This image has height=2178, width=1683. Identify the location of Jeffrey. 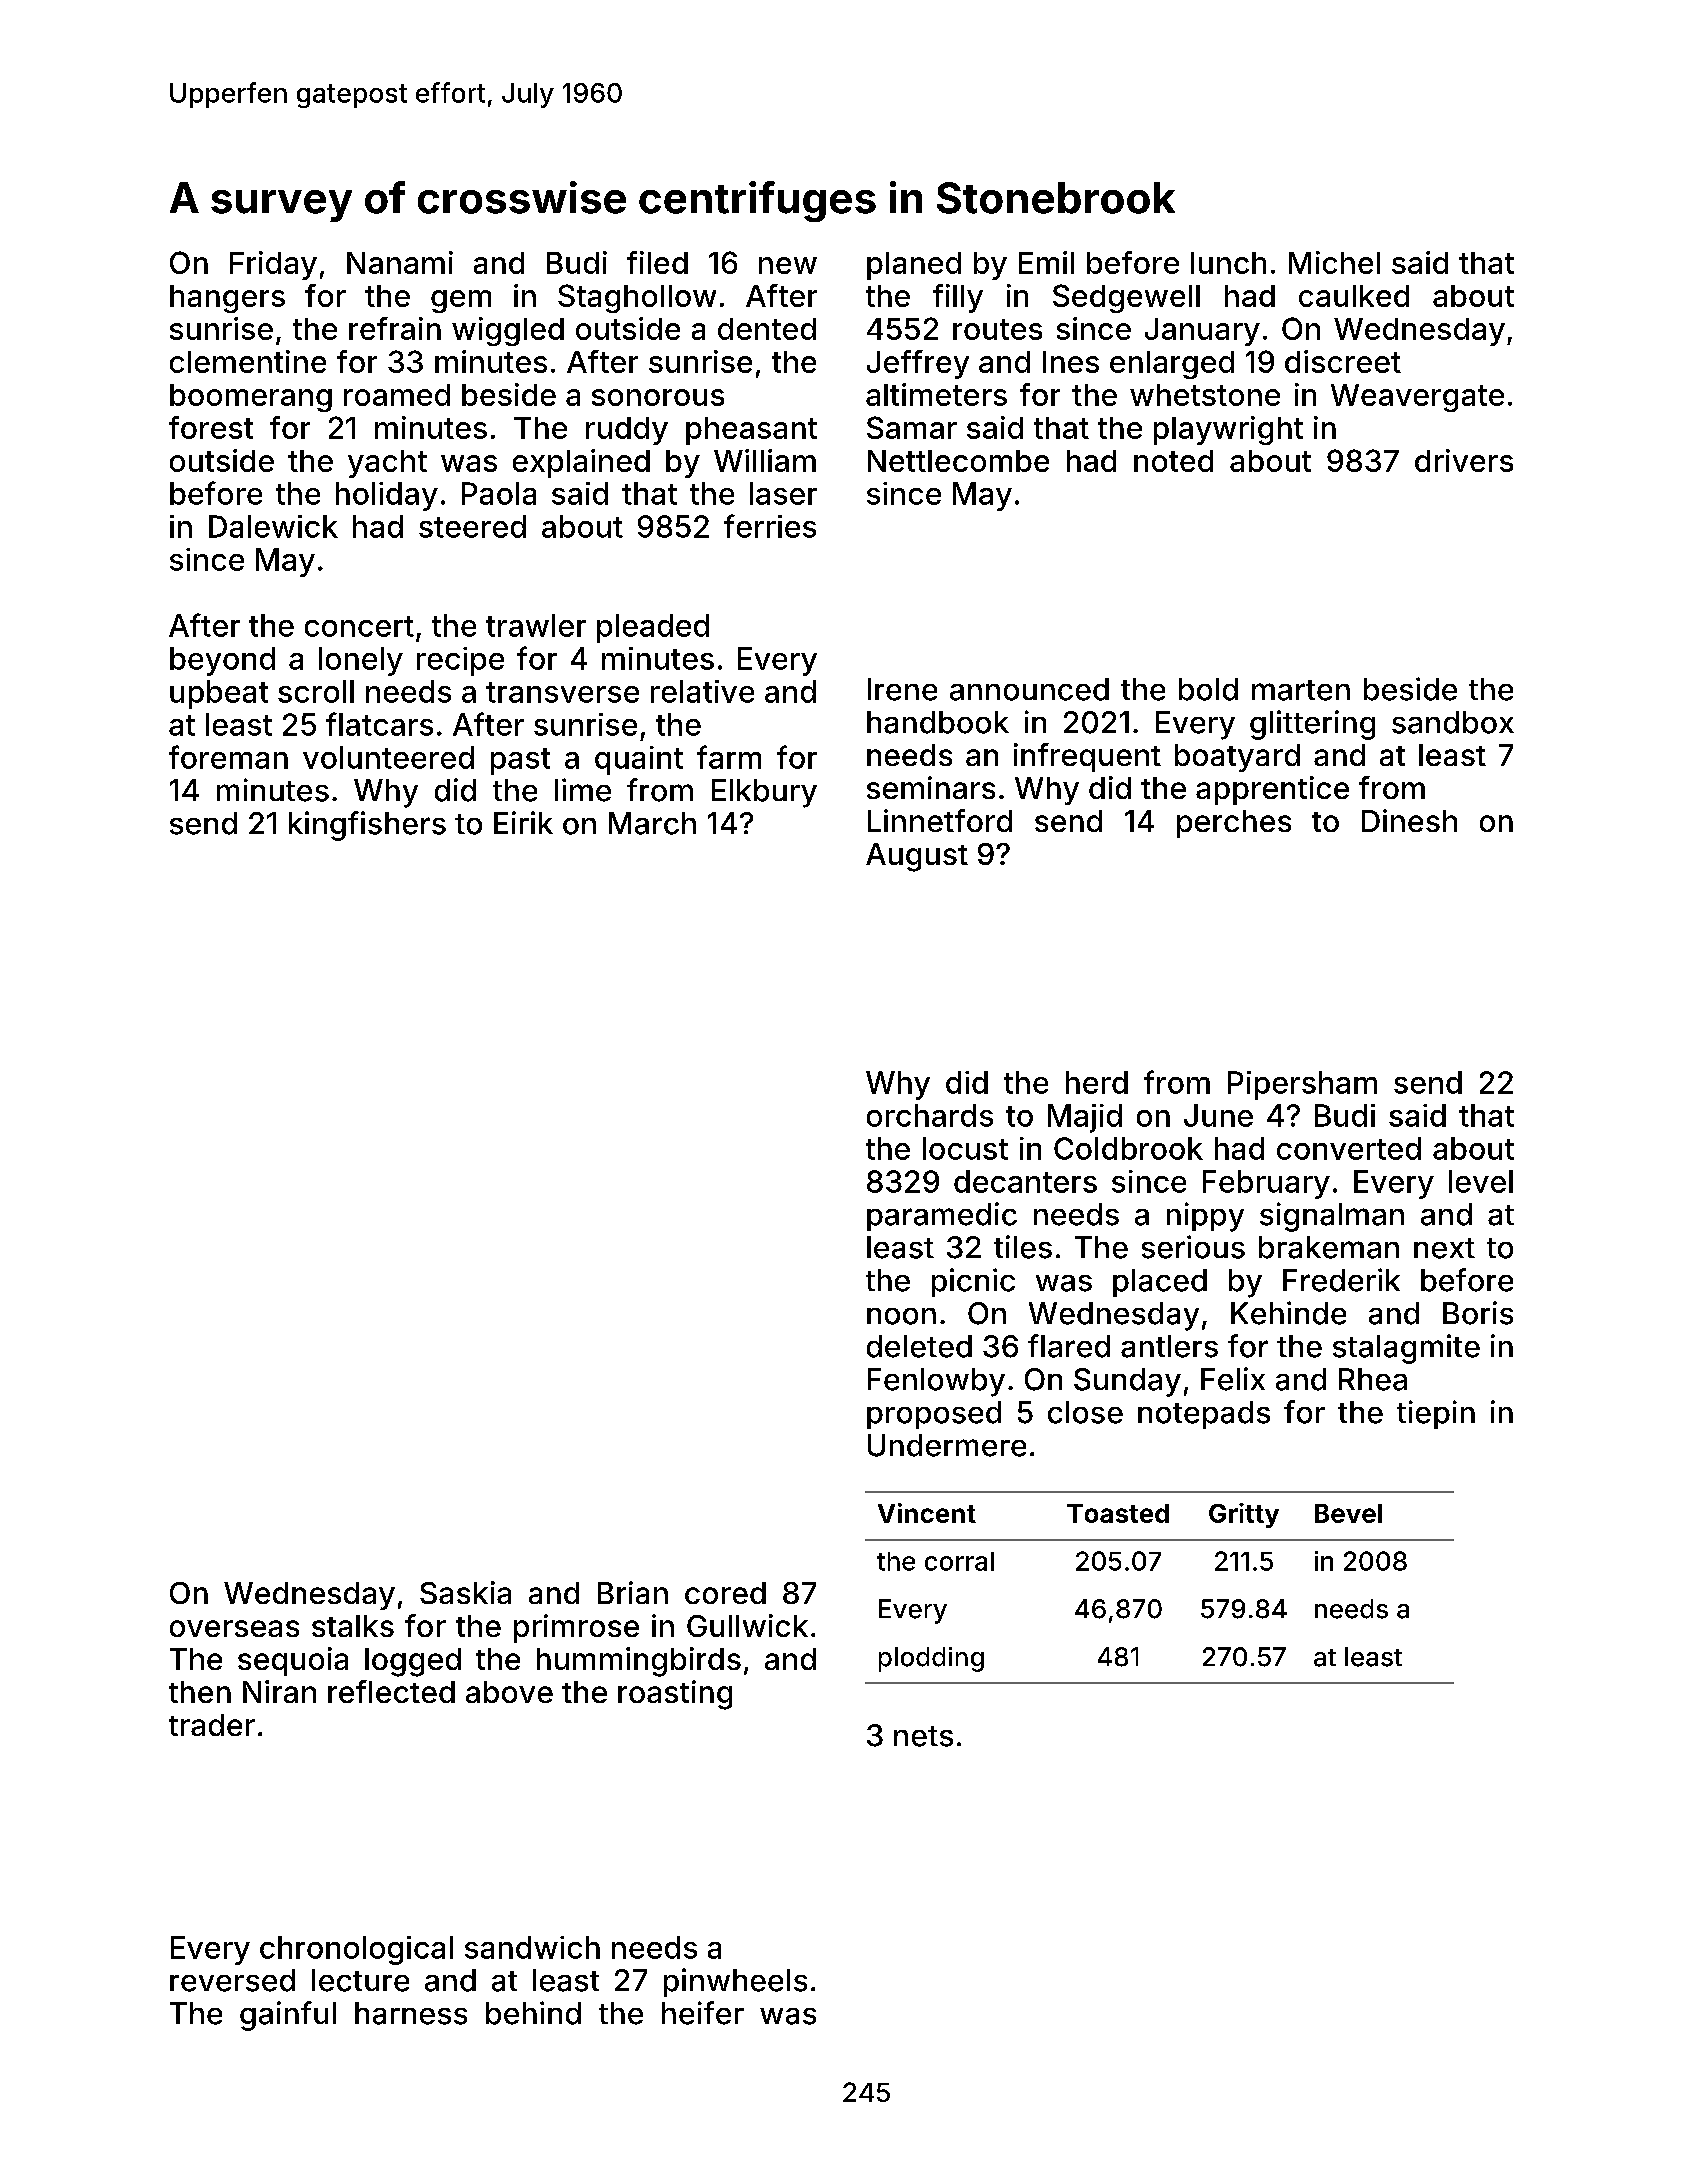
(918, 364).
